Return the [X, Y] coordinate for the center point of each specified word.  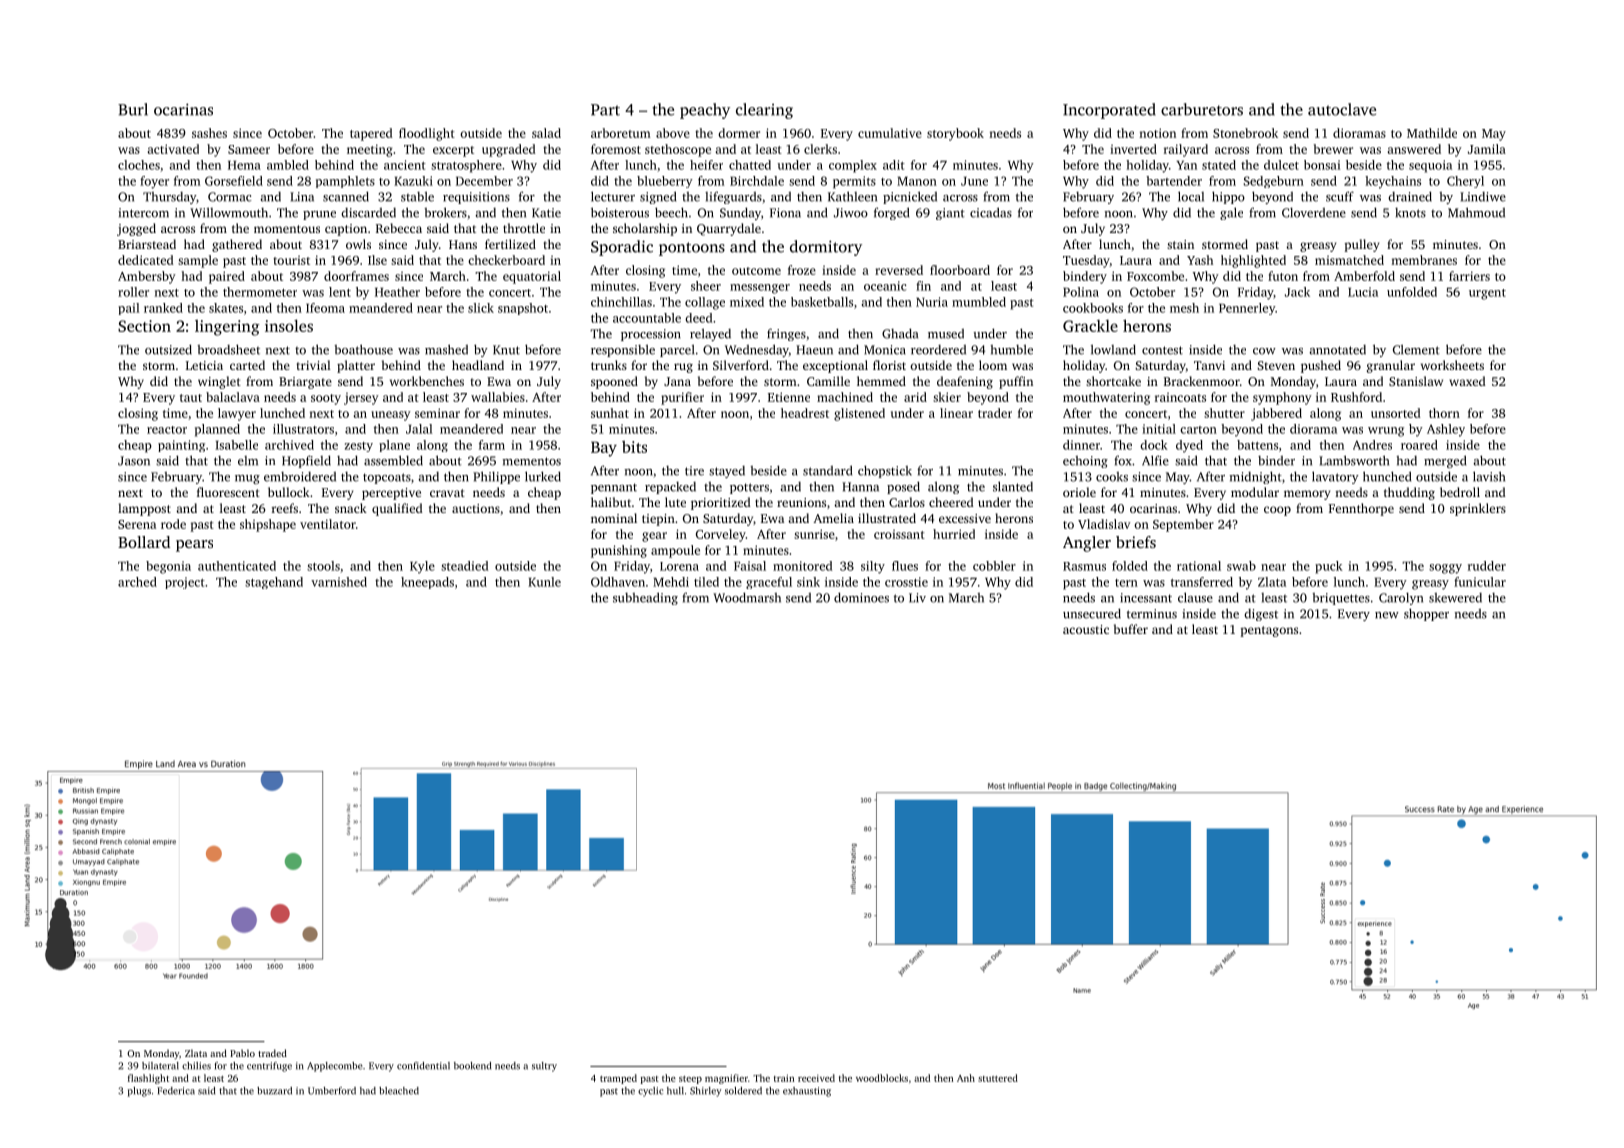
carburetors [1202, 109]
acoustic [1086, 629]
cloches [139, 165]
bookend [472, 1066]
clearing [764, 111]
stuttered [998, 1078]
